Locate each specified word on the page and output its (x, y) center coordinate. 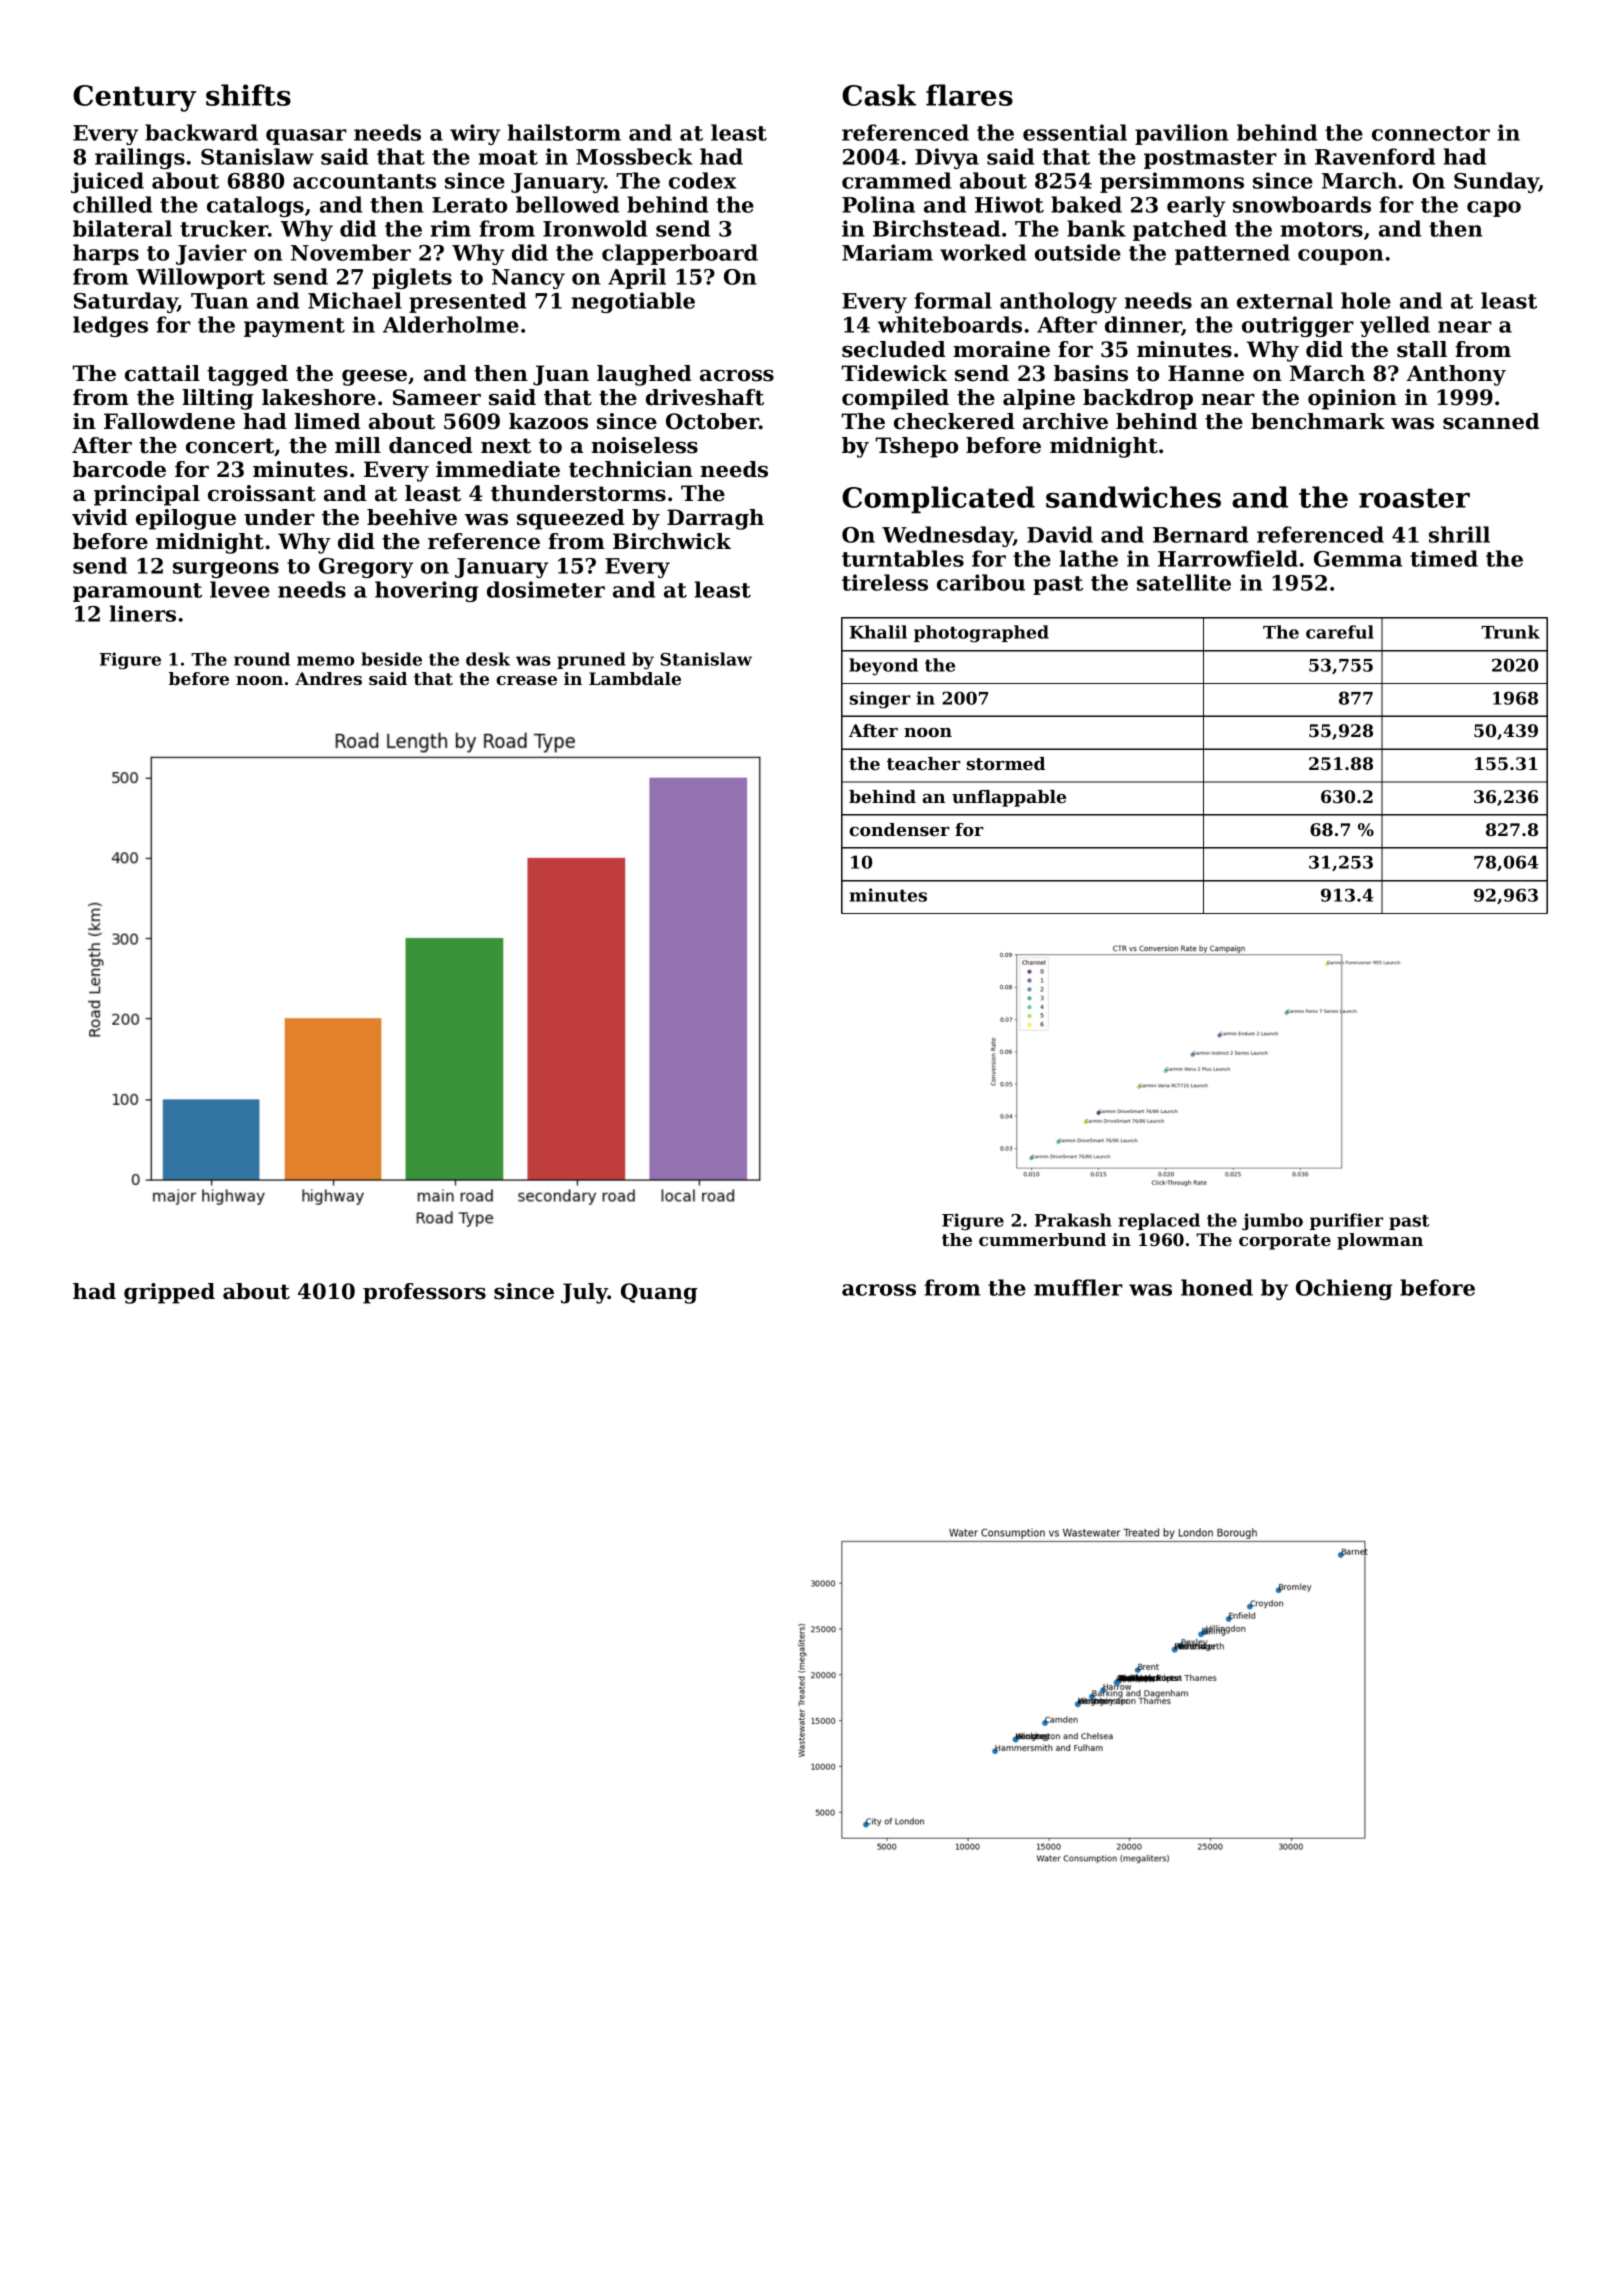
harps (106, 254)
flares (969, 95)
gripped (169, 1293)
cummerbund (1042, 1239)
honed (1217, 1287)
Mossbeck (634, 156)
